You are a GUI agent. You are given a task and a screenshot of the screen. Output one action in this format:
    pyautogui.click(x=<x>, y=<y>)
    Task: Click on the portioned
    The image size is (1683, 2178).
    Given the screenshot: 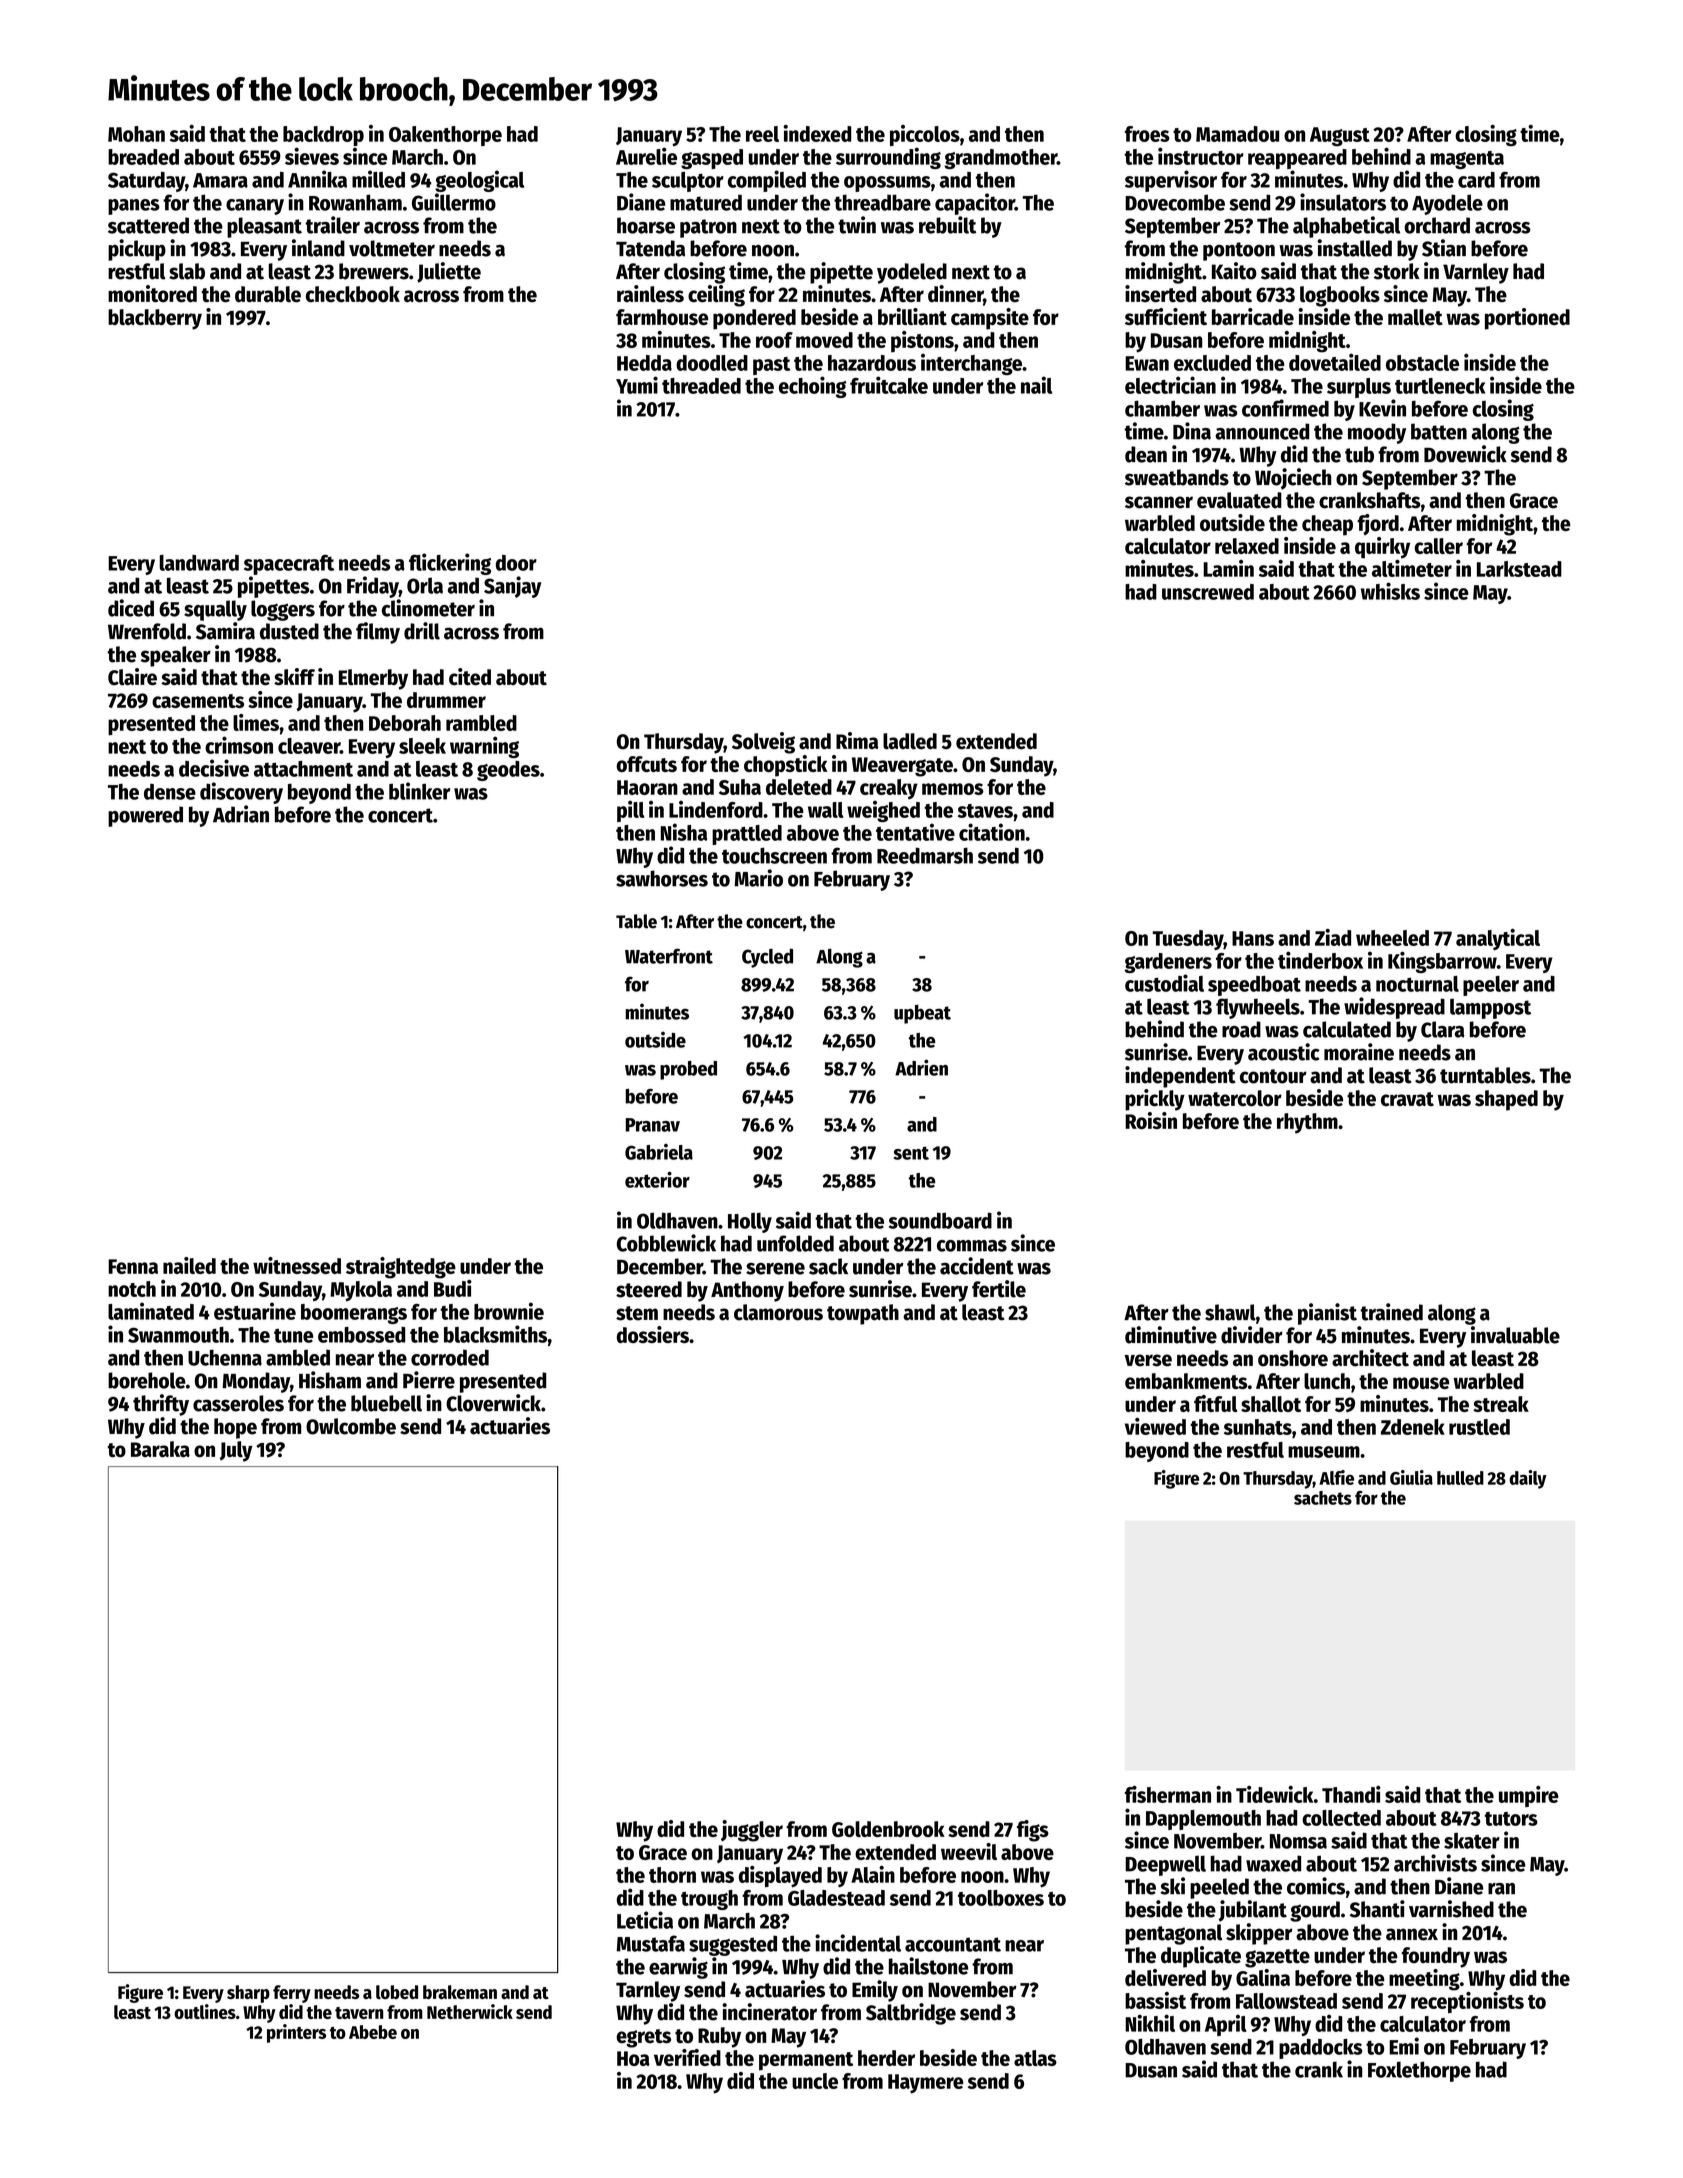 What is the action you would take?
    pyautogui.click(x=1527, y=319)
